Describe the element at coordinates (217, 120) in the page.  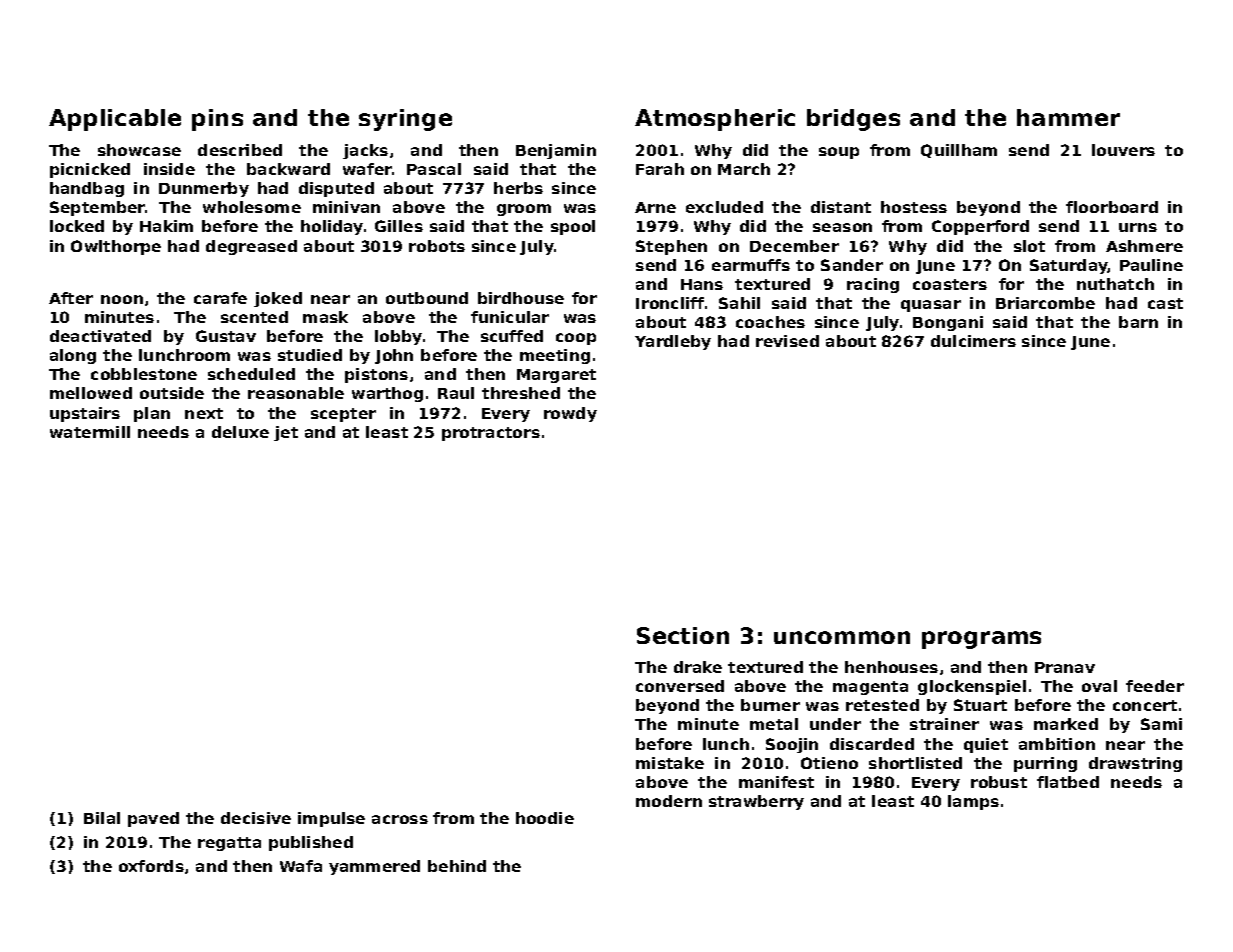
I see `pins` at that location.
